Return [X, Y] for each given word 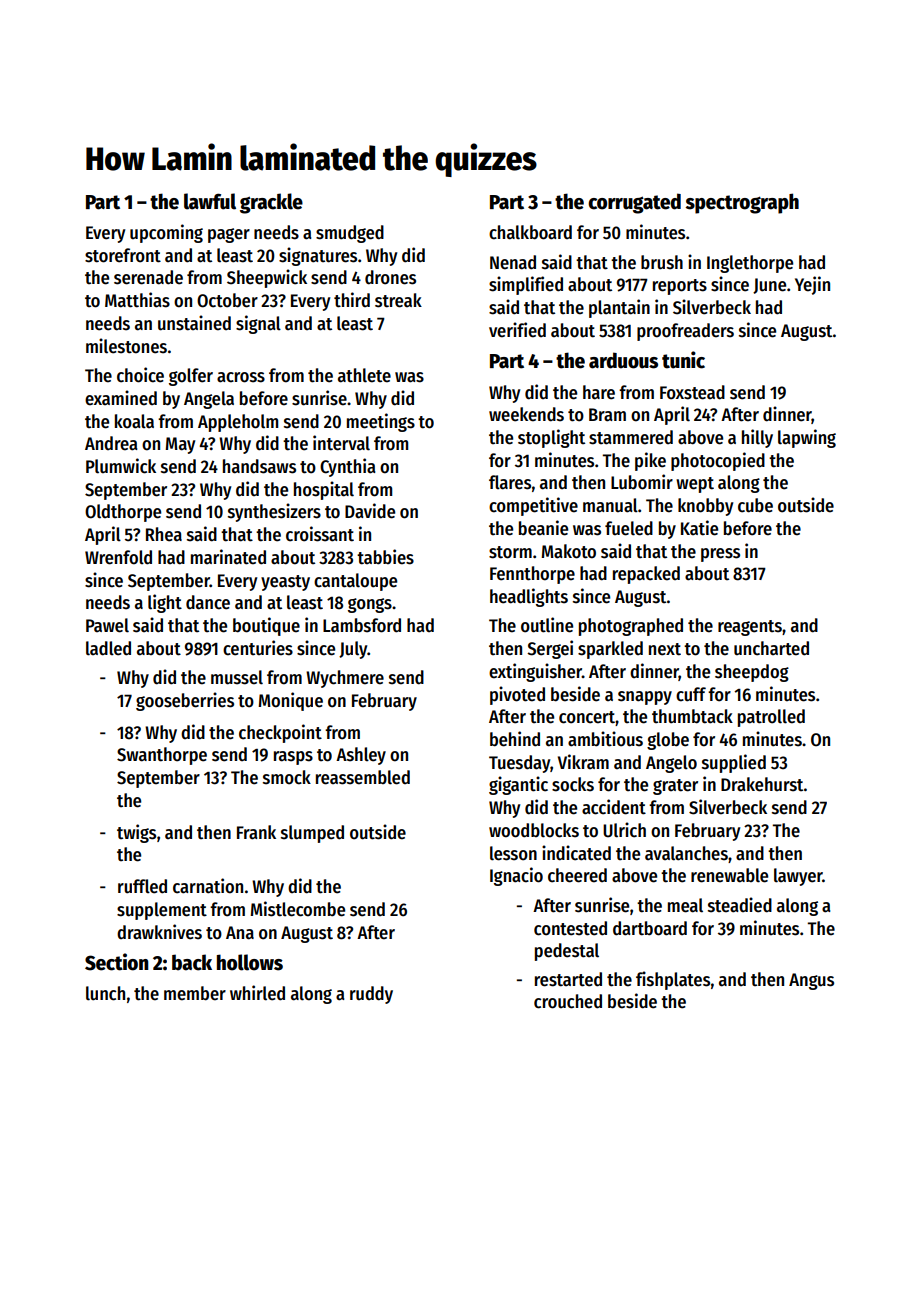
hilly [757, 438]
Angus [811, 981]
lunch [105, 993]
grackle [271, 203]
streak [398, 300]
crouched [568, 1001]
